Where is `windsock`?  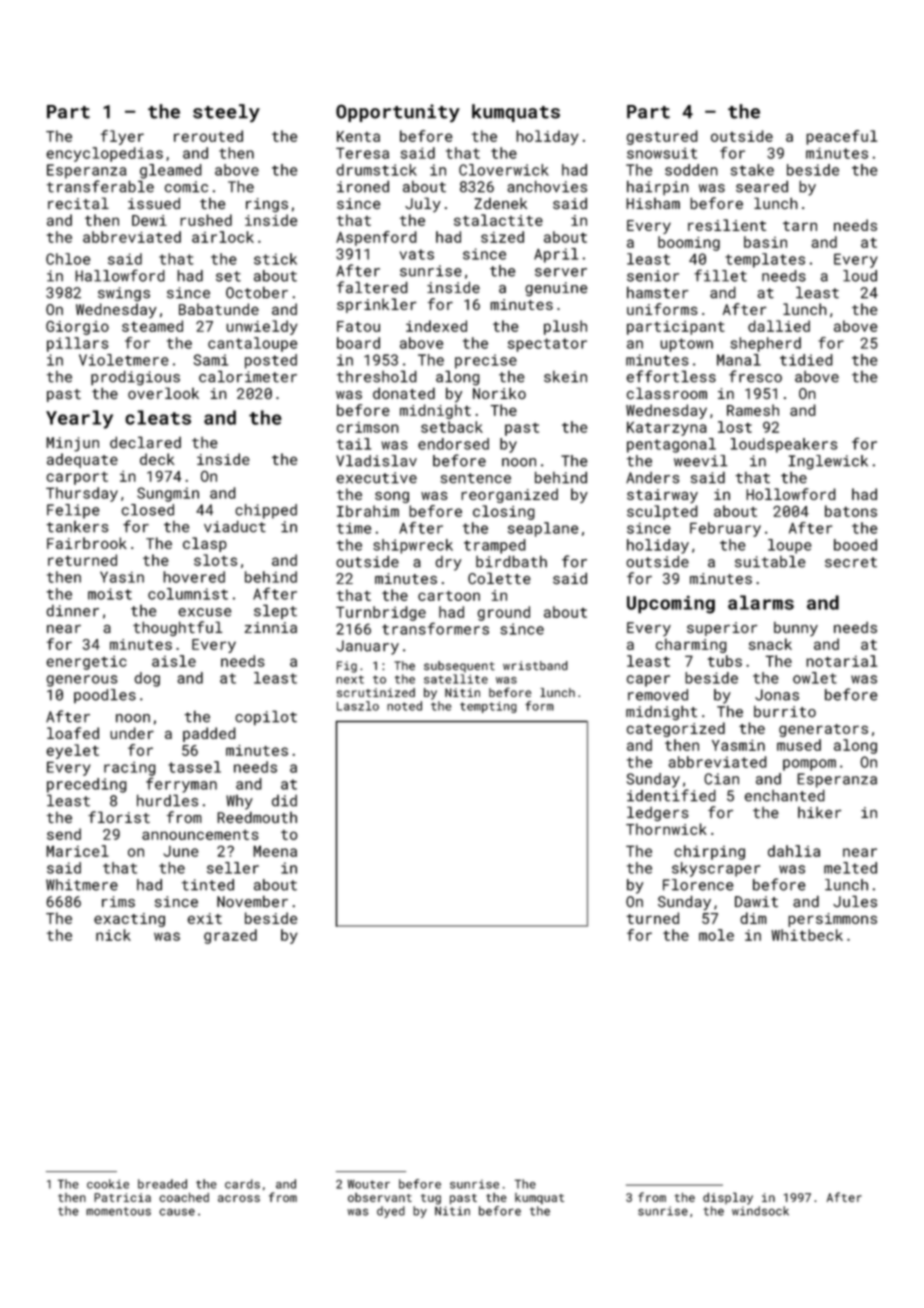
windsock is located at coordinates (760, 1211).
